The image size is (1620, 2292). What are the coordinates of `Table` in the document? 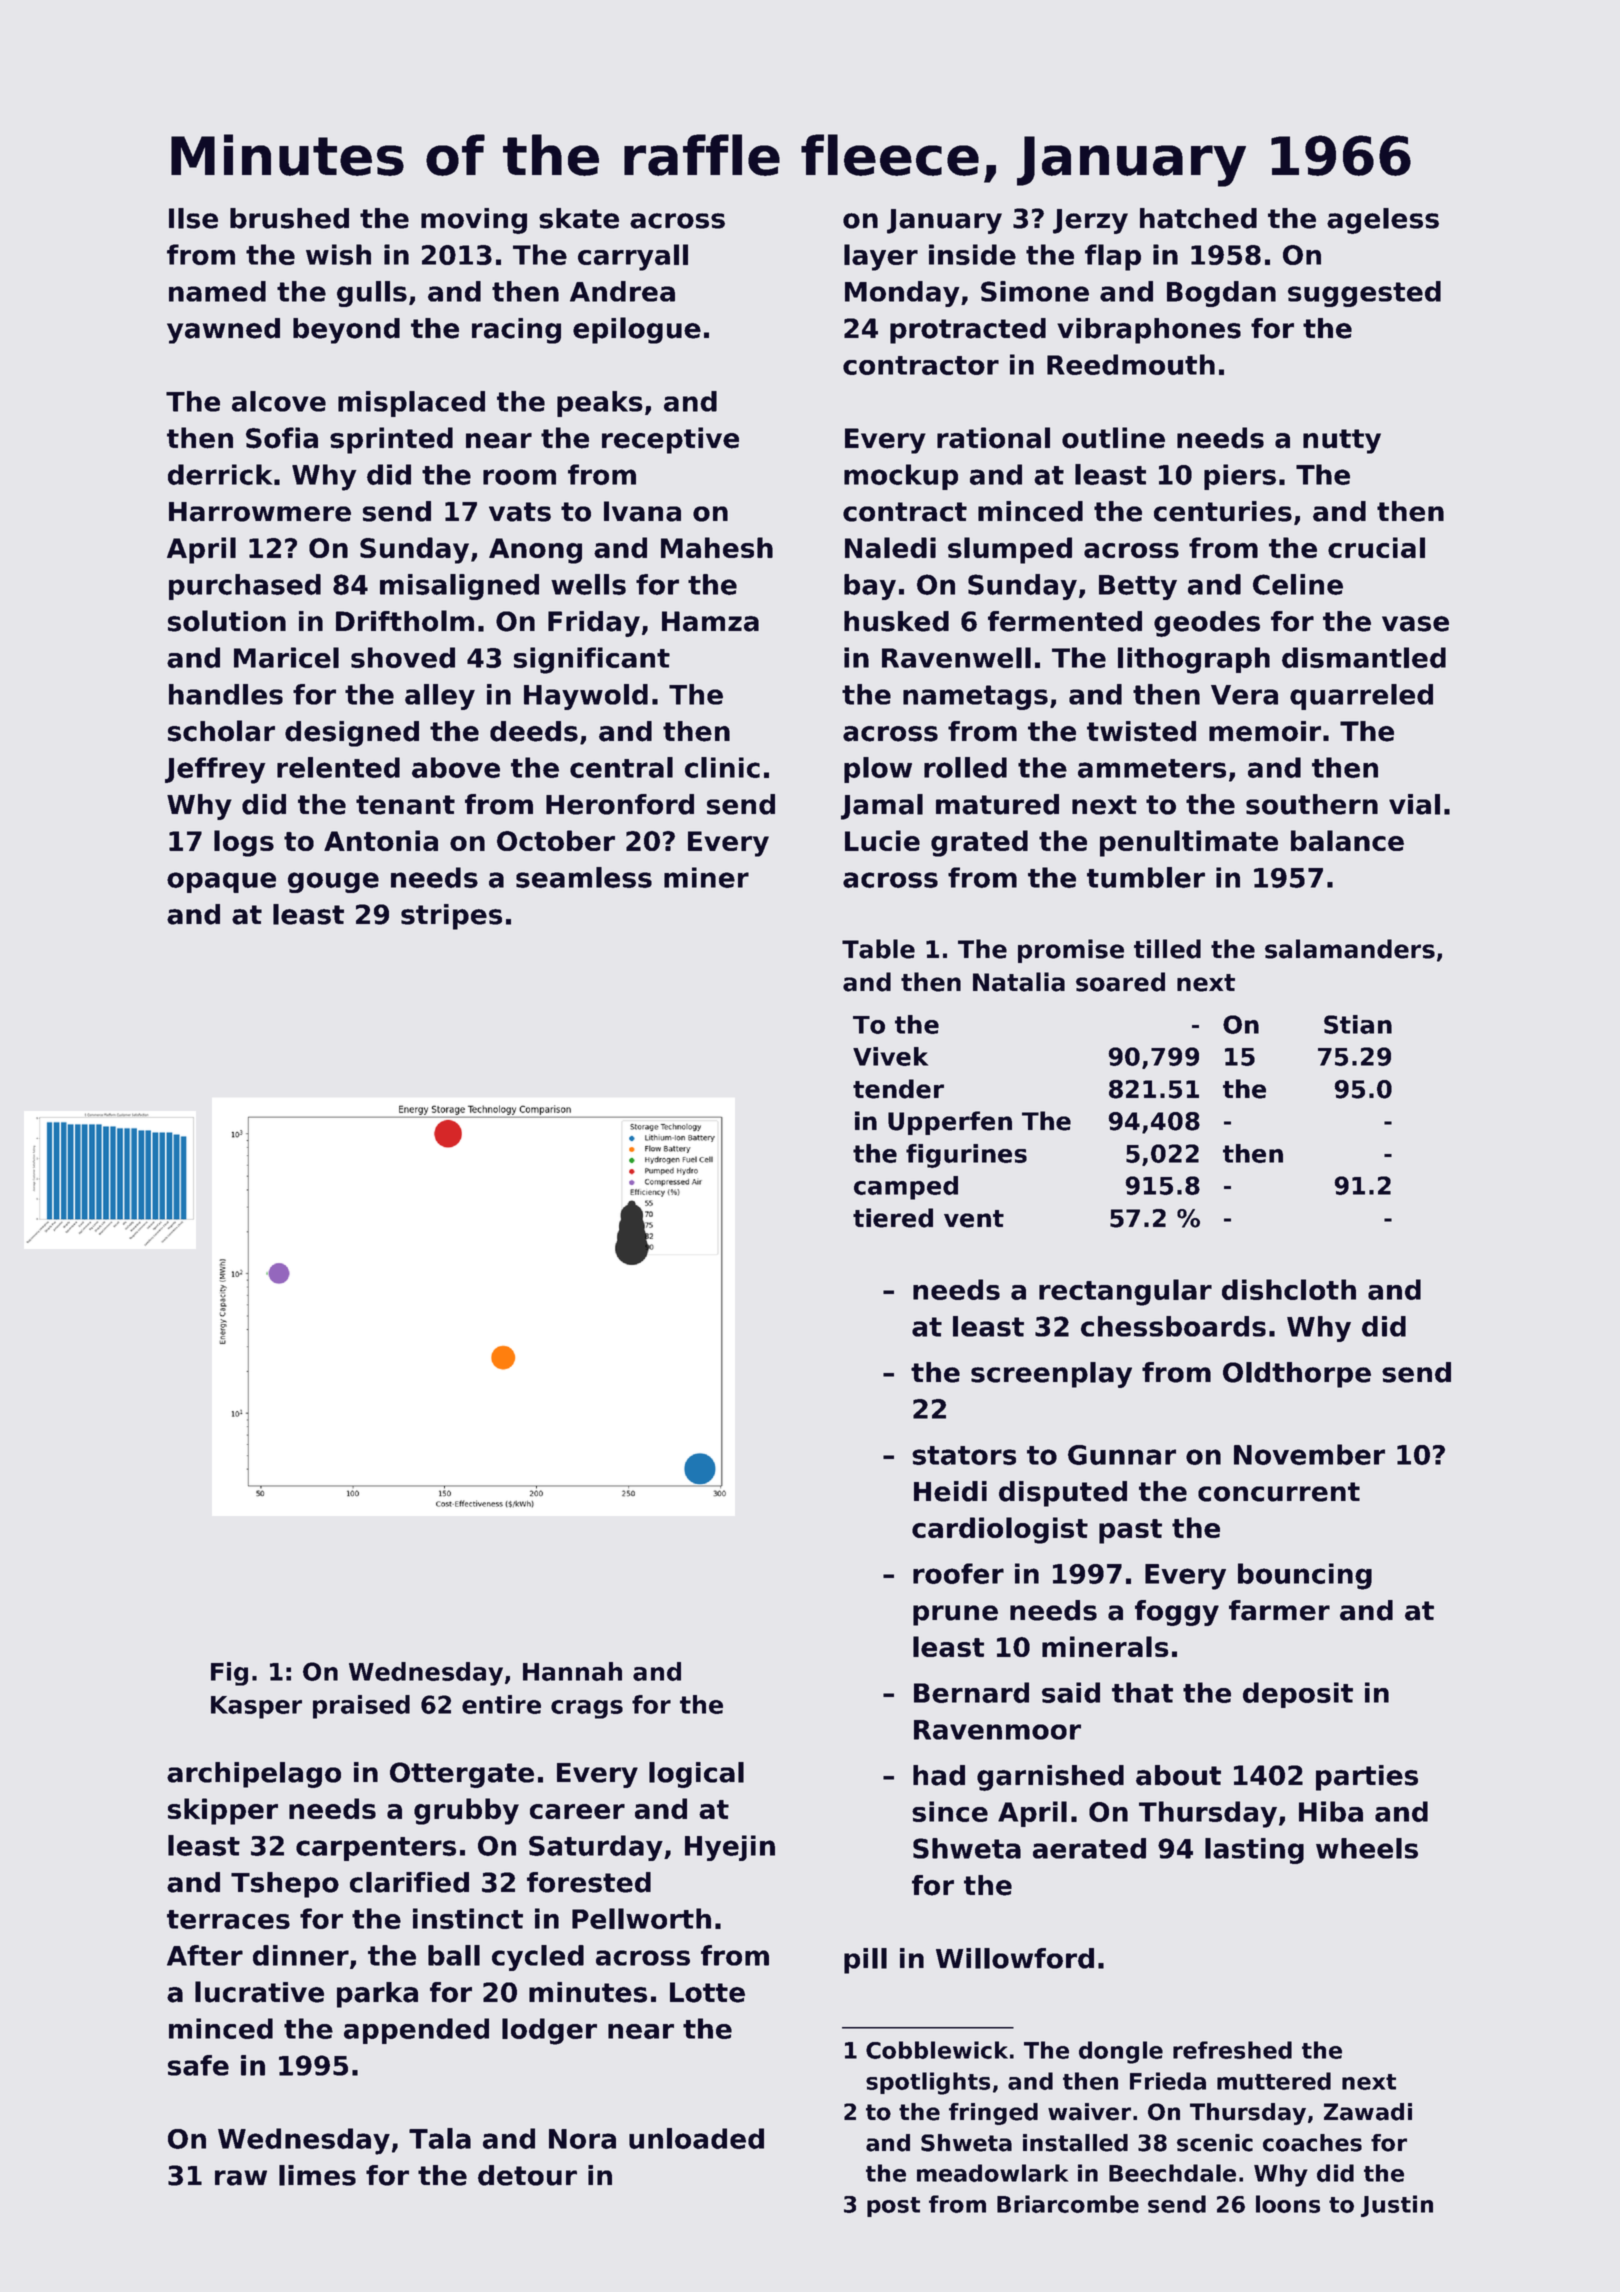 It's located at (878, 949).
